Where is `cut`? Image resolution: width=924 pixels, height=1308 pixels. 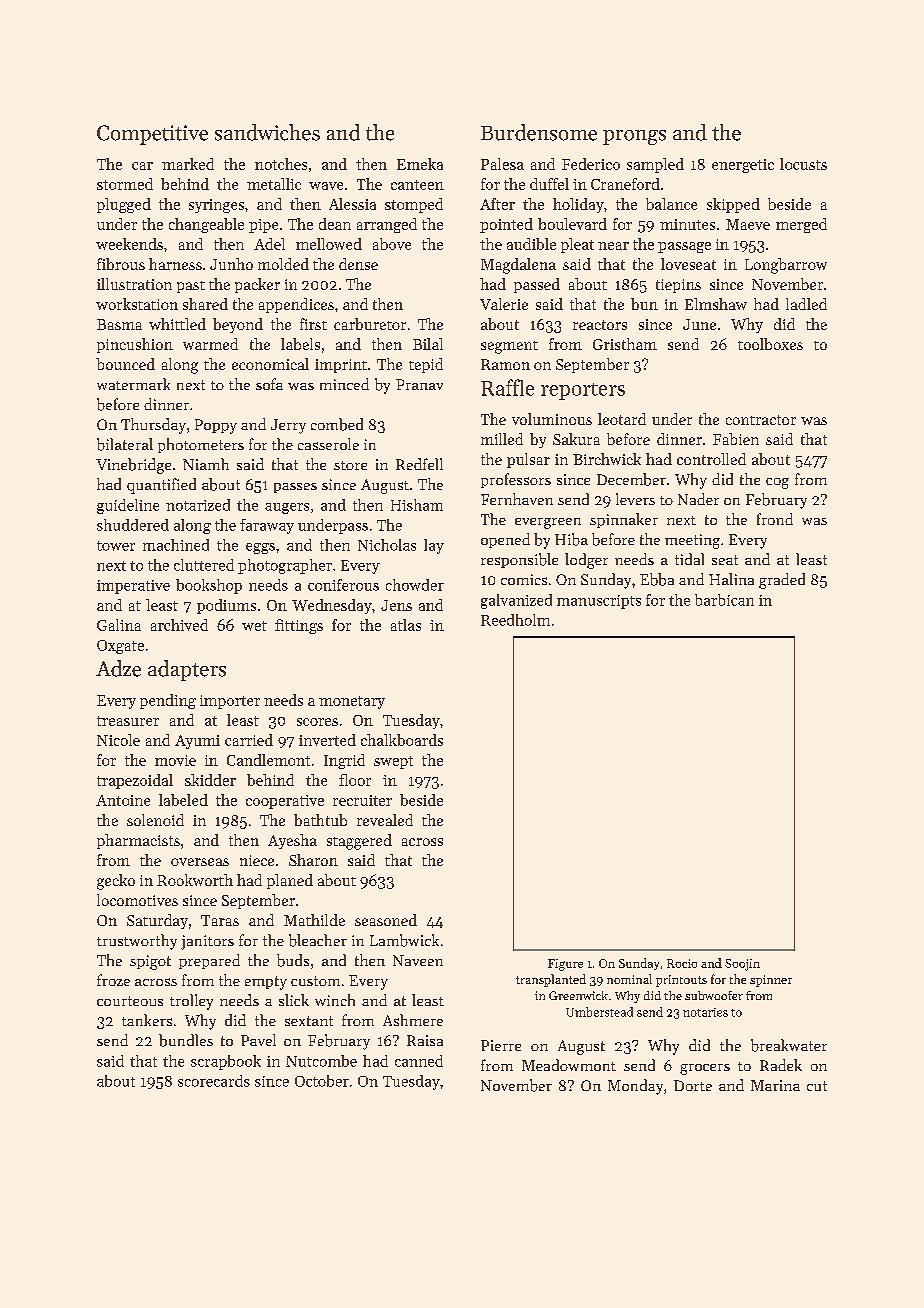
cut is located at coordinates (817, 1086).
